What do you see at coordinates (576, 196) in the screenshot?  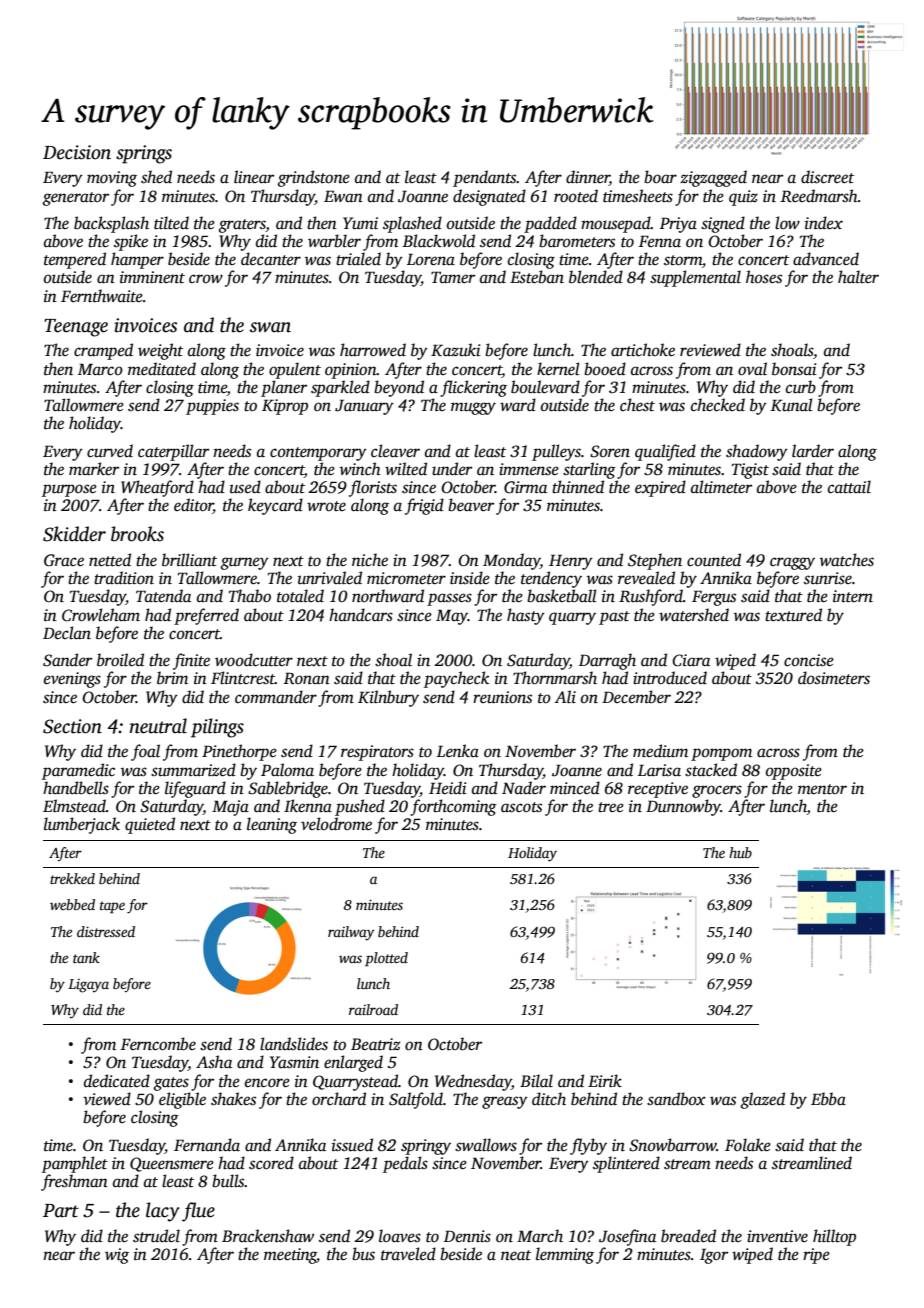 I see `rooted` at bounding box center [576, 196].
